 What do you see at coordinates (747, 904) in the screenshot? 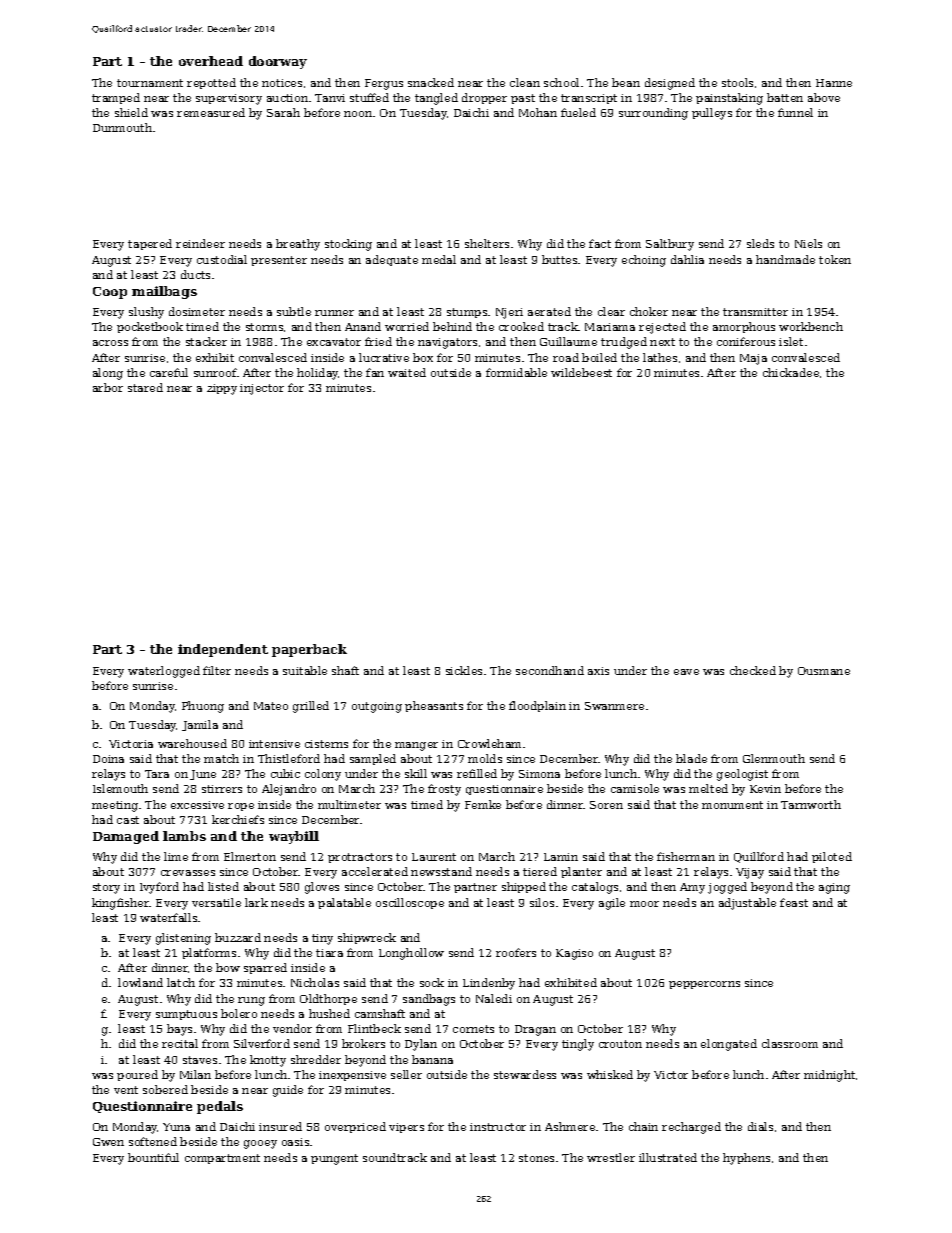
I see `adjustable` at bounding box center [747, 904].
